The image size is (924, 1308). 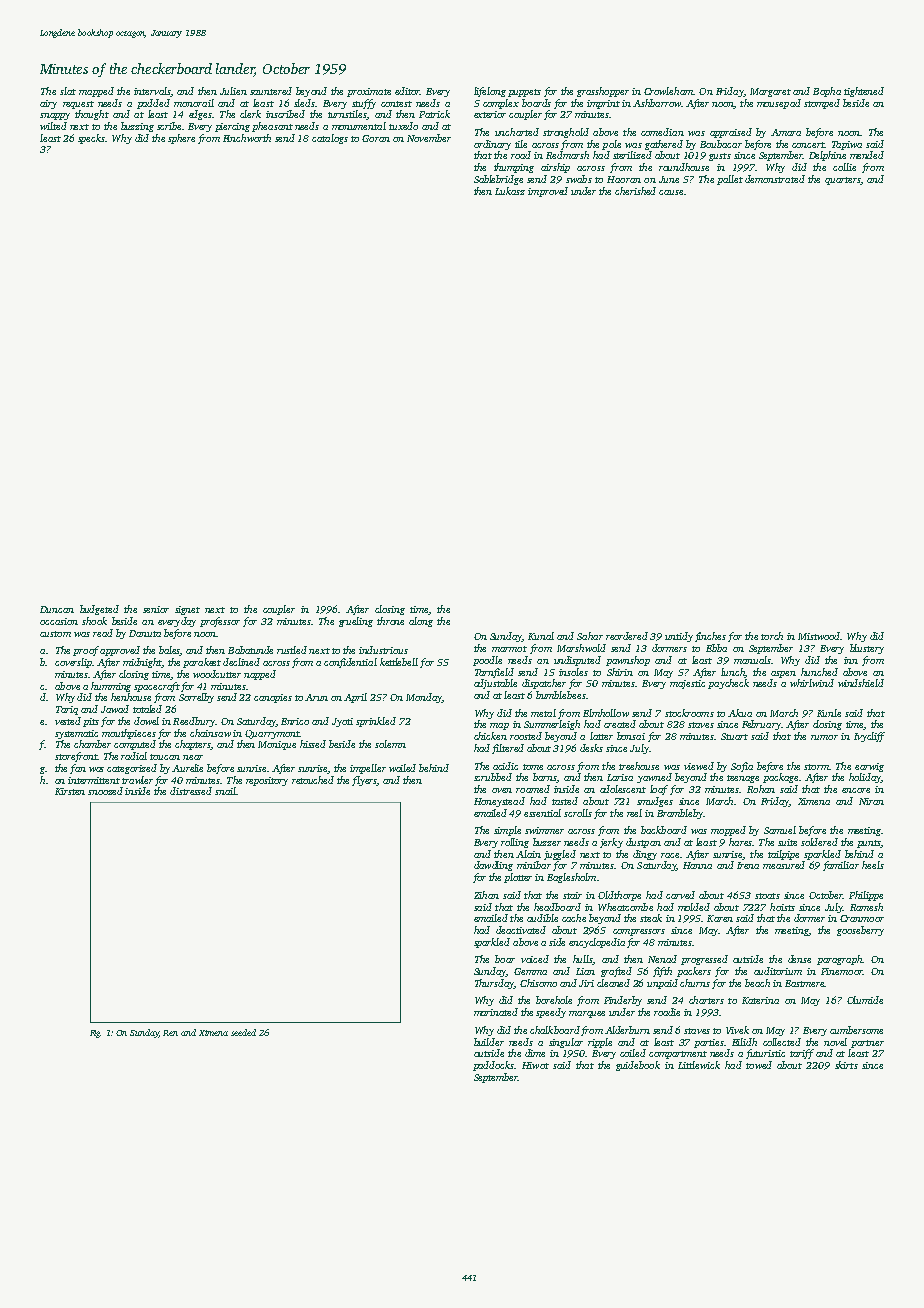 I want to click on proximate, so click(x=369, y=92).
